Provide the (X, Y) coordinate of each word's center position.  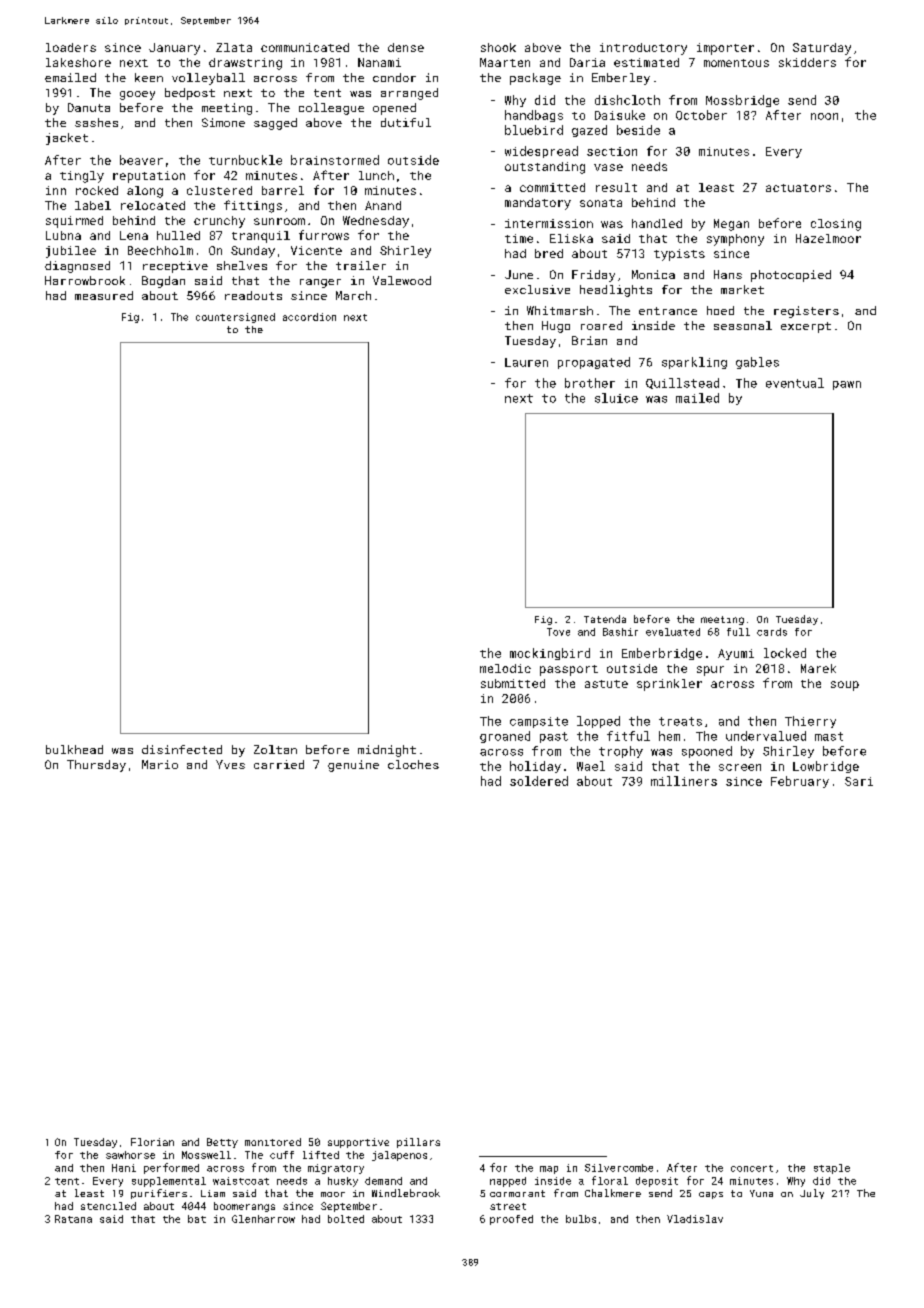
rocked (97, 190)
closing (836, 225)
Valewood (402, 280)
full (738, 632)
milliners (684, 781)
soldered (539, 781)
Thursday (96, 766)
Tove (558, 632)
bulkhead (74, 749)
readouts (253, 295)
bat (197, 1219)
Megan (731, 225)
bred (549, 253)
